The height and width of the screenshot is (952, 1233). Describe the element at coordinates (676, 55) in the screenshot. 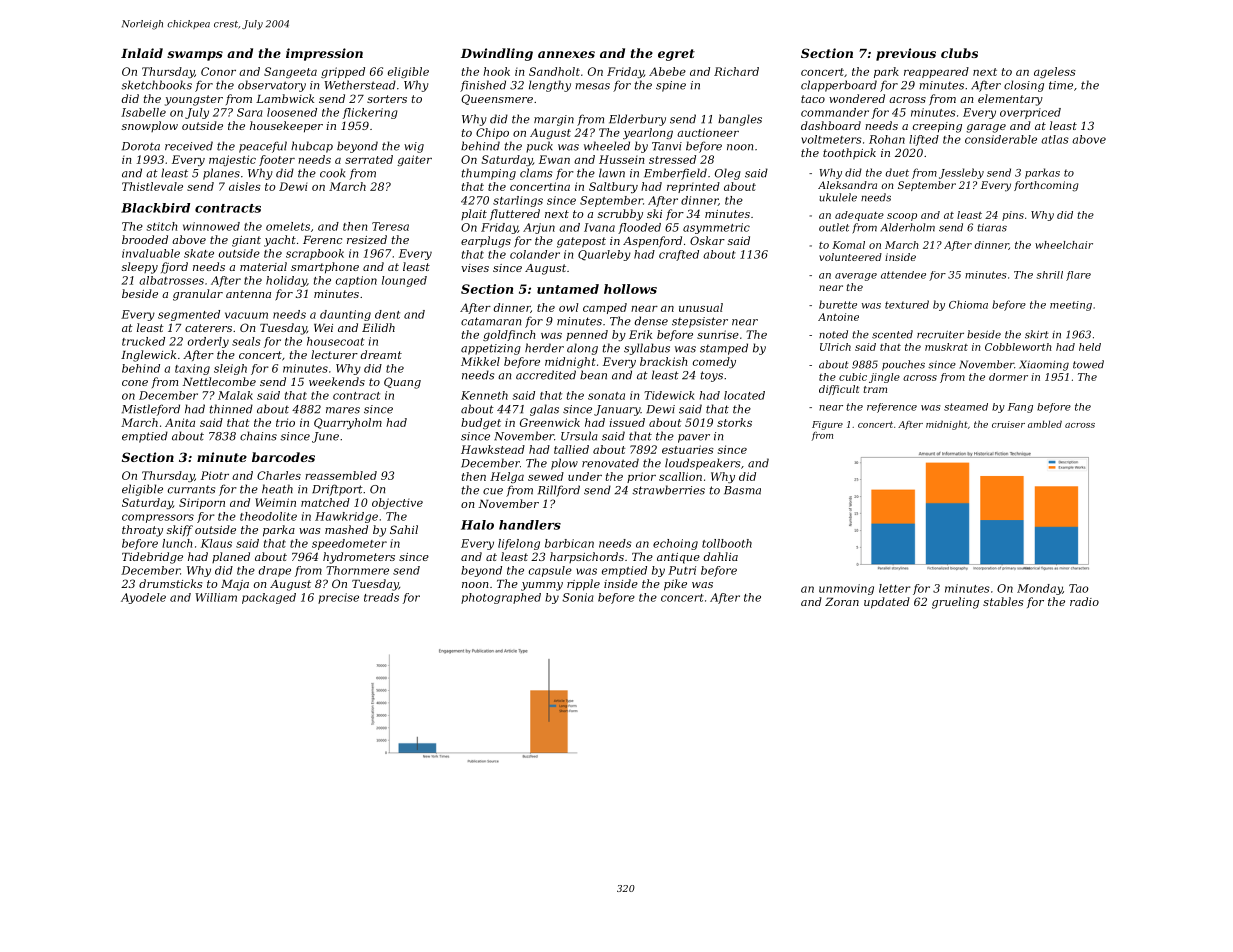

I see `egret` at that location.
